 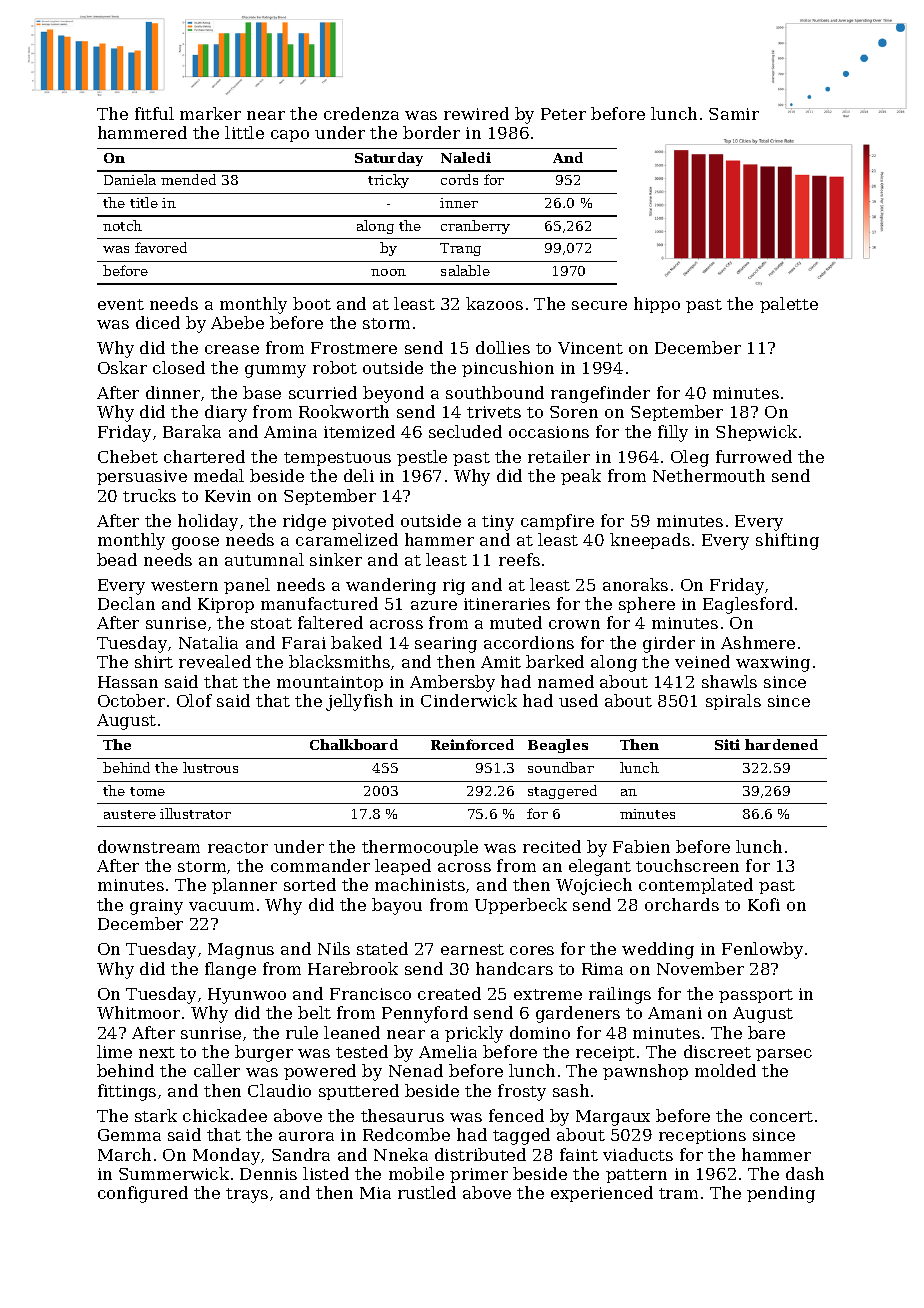 What do you see at coordinates (494, 303) in the screenshot?
I see `kazoos` at bounding box center [494, 303].
